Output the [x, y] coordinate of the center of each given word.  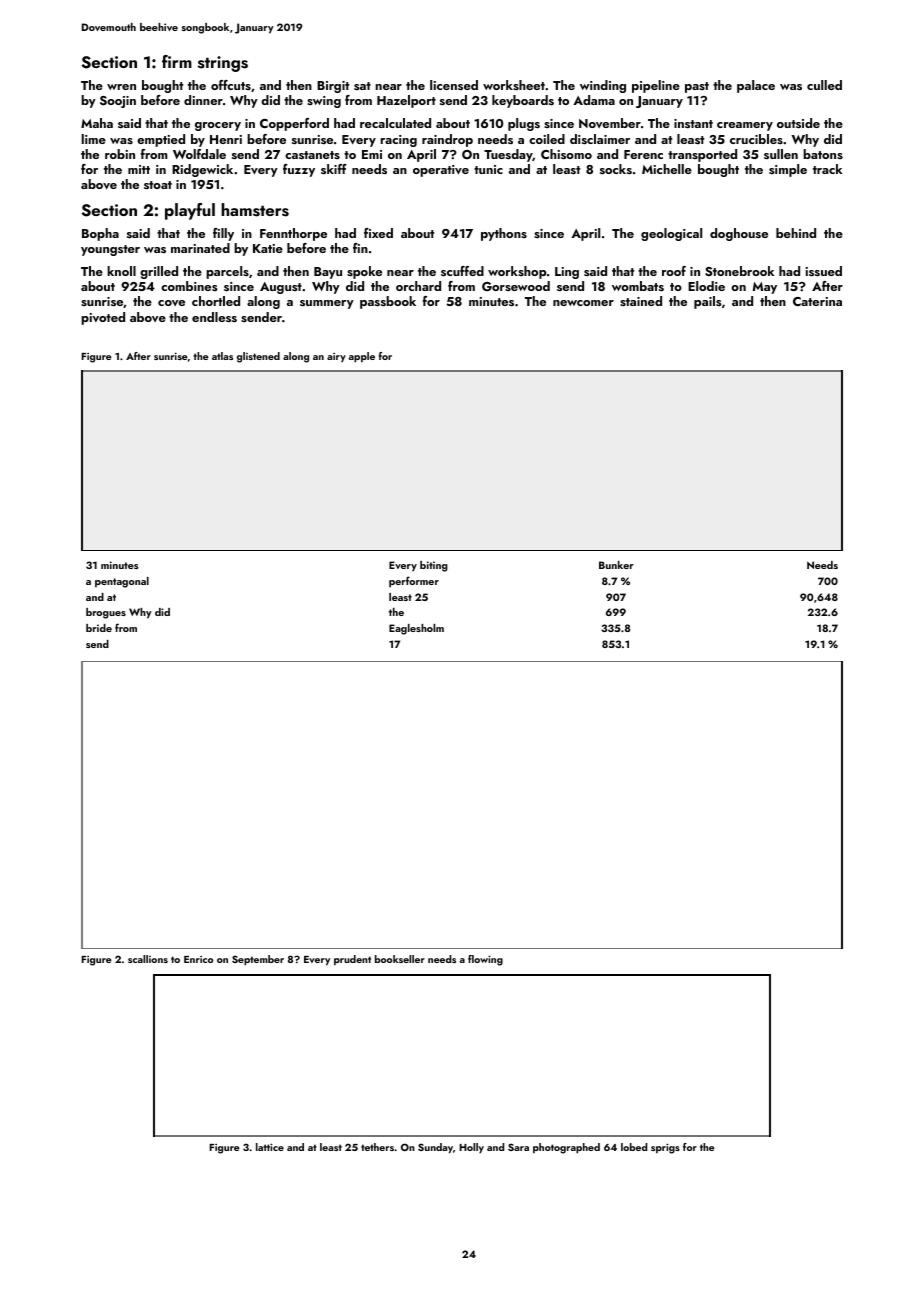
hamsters [255, 210]
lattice [270, 1147]
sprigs [665, 1148]
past [697, 87]
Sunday [435, 1148]
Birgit [333, 87]
